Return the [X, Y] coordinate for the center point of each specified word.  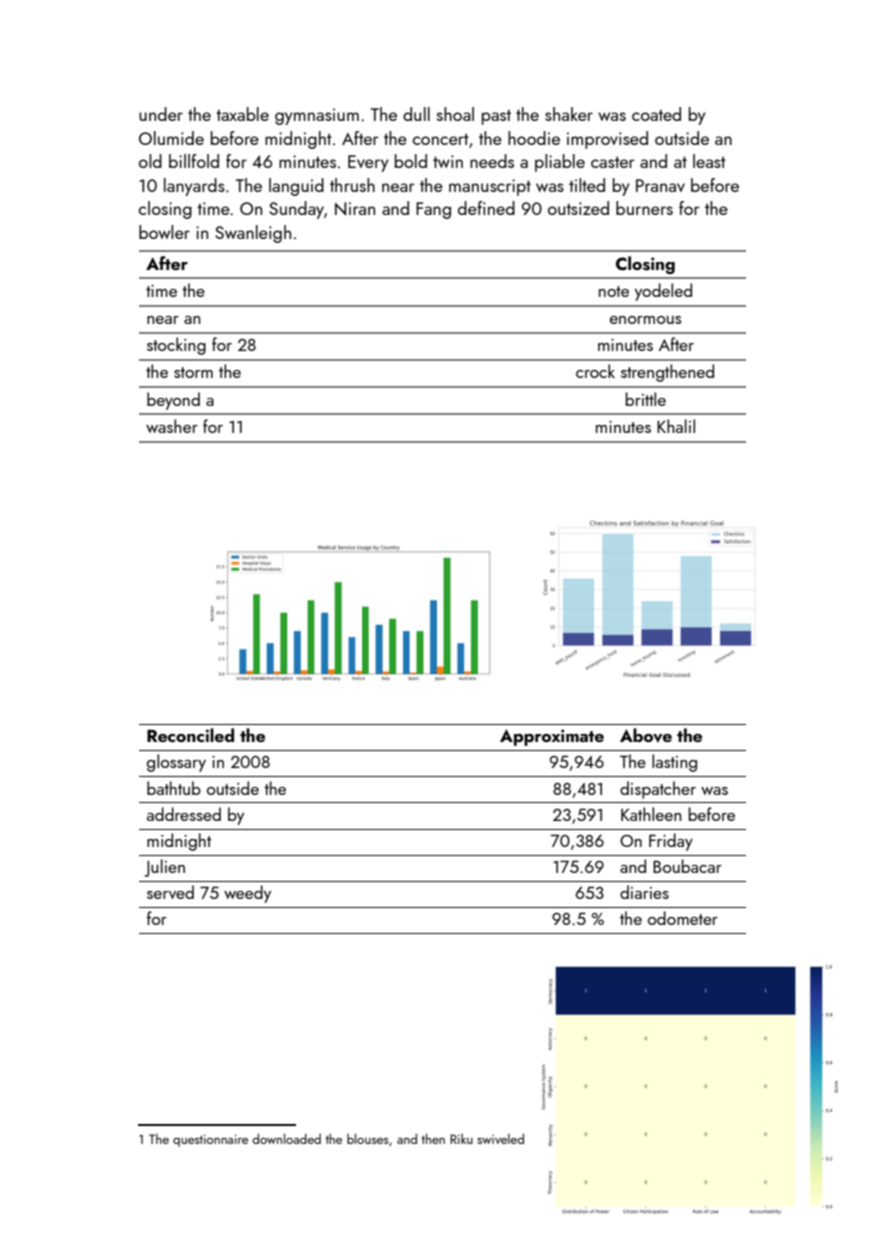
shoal [455, 114]
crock [595, 371]
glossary [176, 763]
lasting [674, 763]
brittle [646, 399]
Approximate [552, 737]
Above [646, 735]
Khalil [676, 426]
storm [193, 372]
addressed [184, 814]
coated [656, 114]
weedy [247, 894]
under [161, 114]
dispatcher [658, 790]
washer [172, 426]
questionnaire [210, 1141]
